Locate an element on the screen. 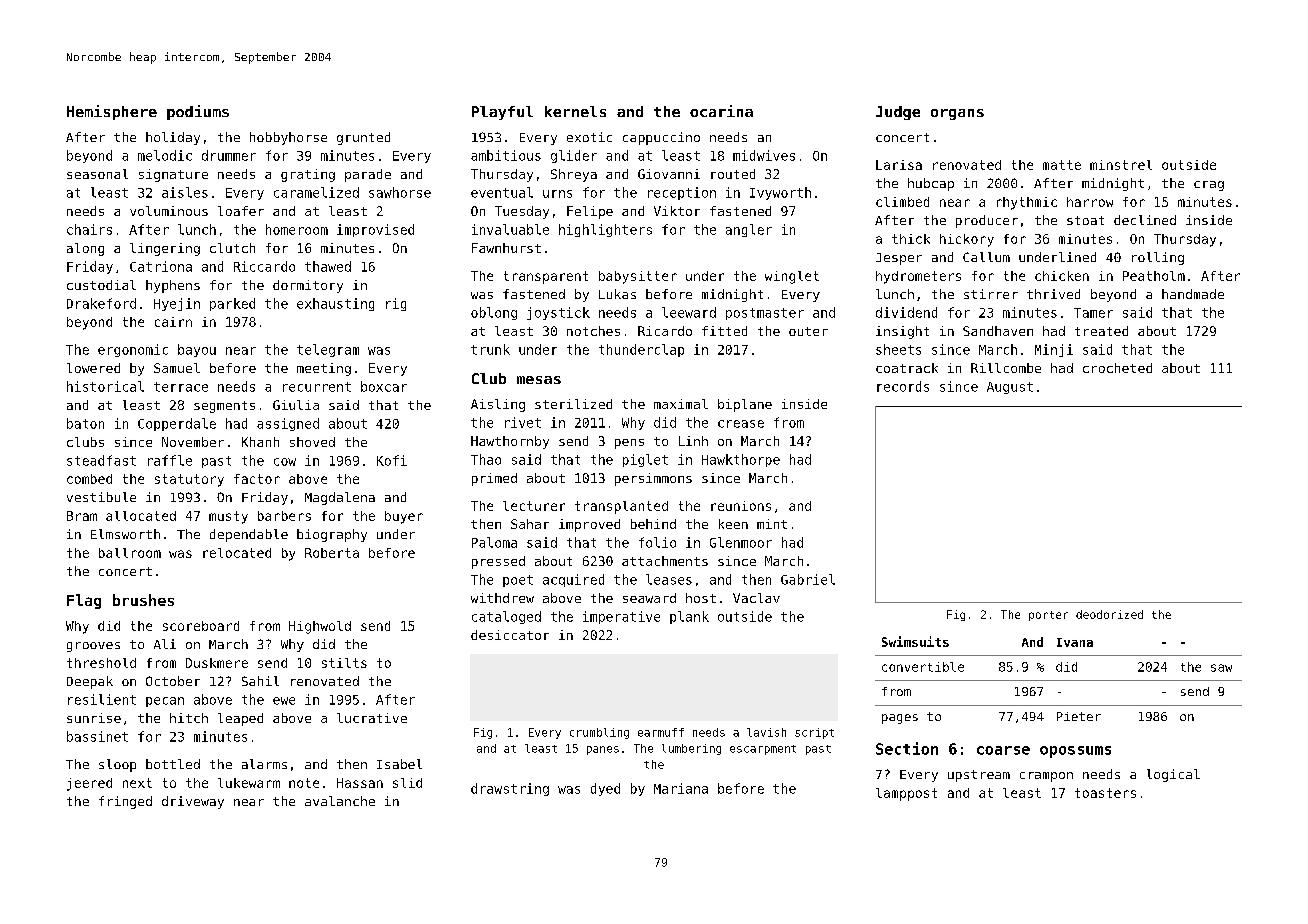 The height and width of the screenshot is (924, 1308). convertible is located at coordinates (923, 667).
